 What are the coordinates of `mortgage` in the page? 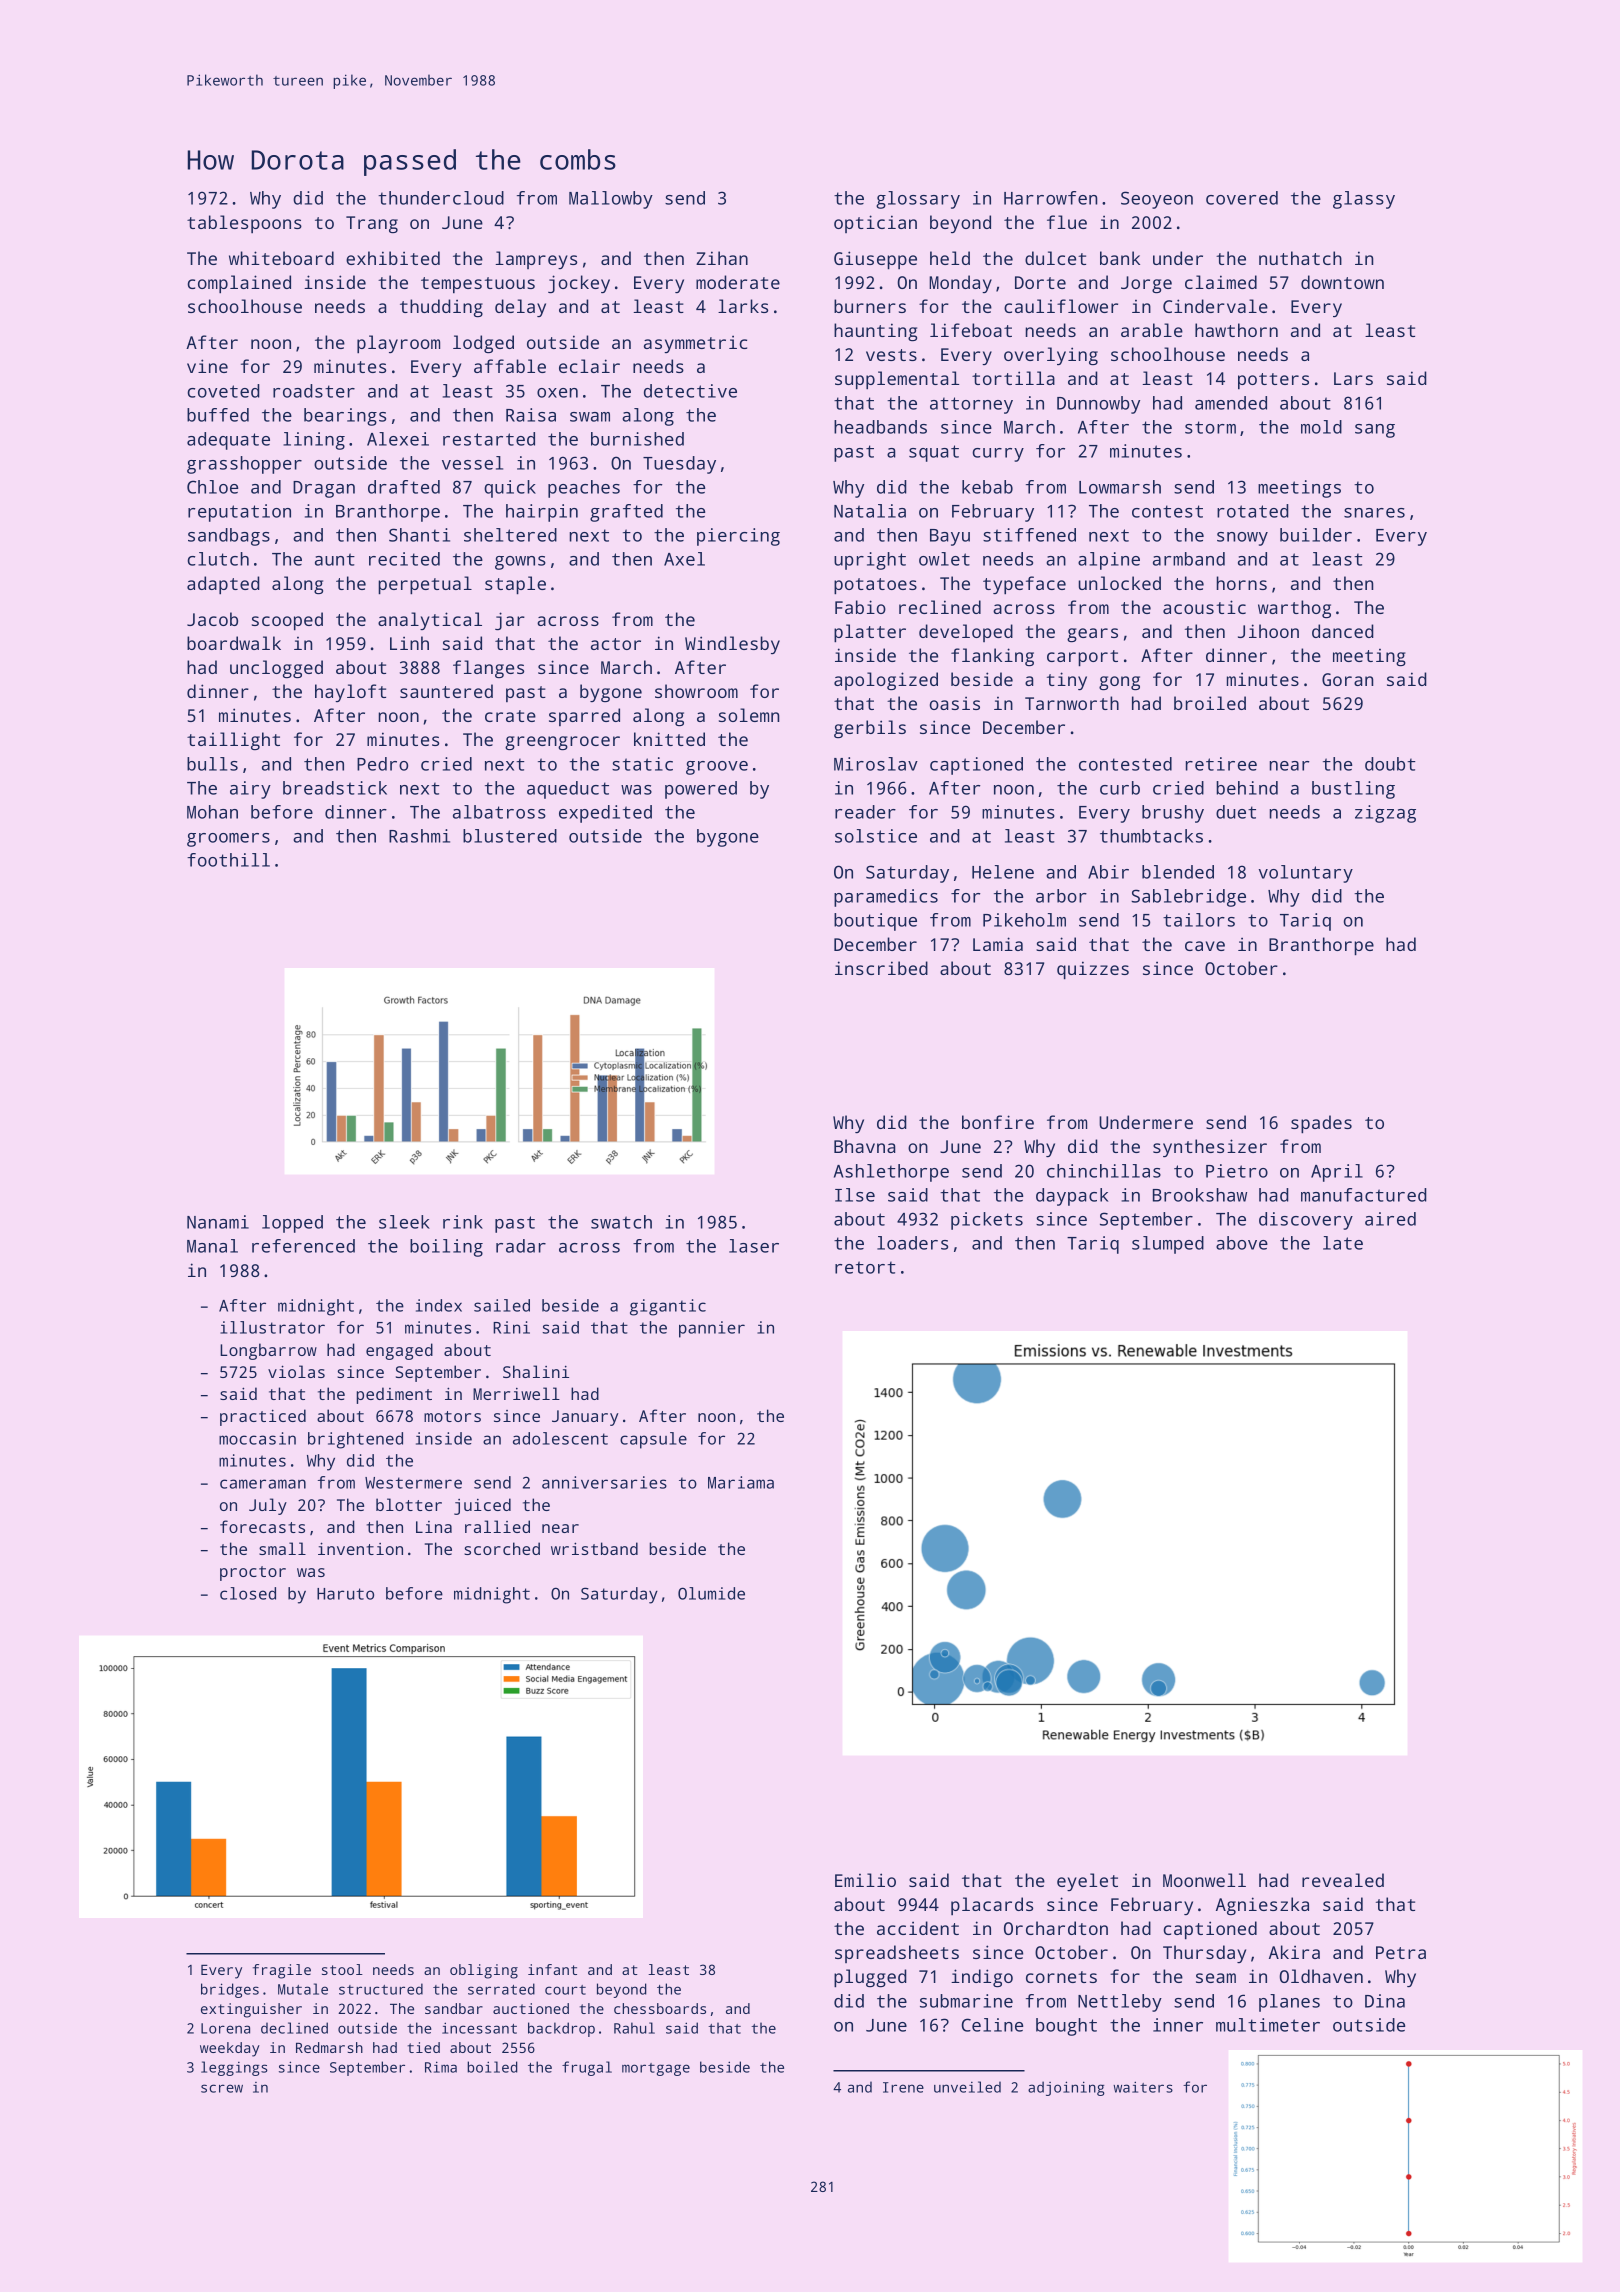 It's located at (656, 2069).
